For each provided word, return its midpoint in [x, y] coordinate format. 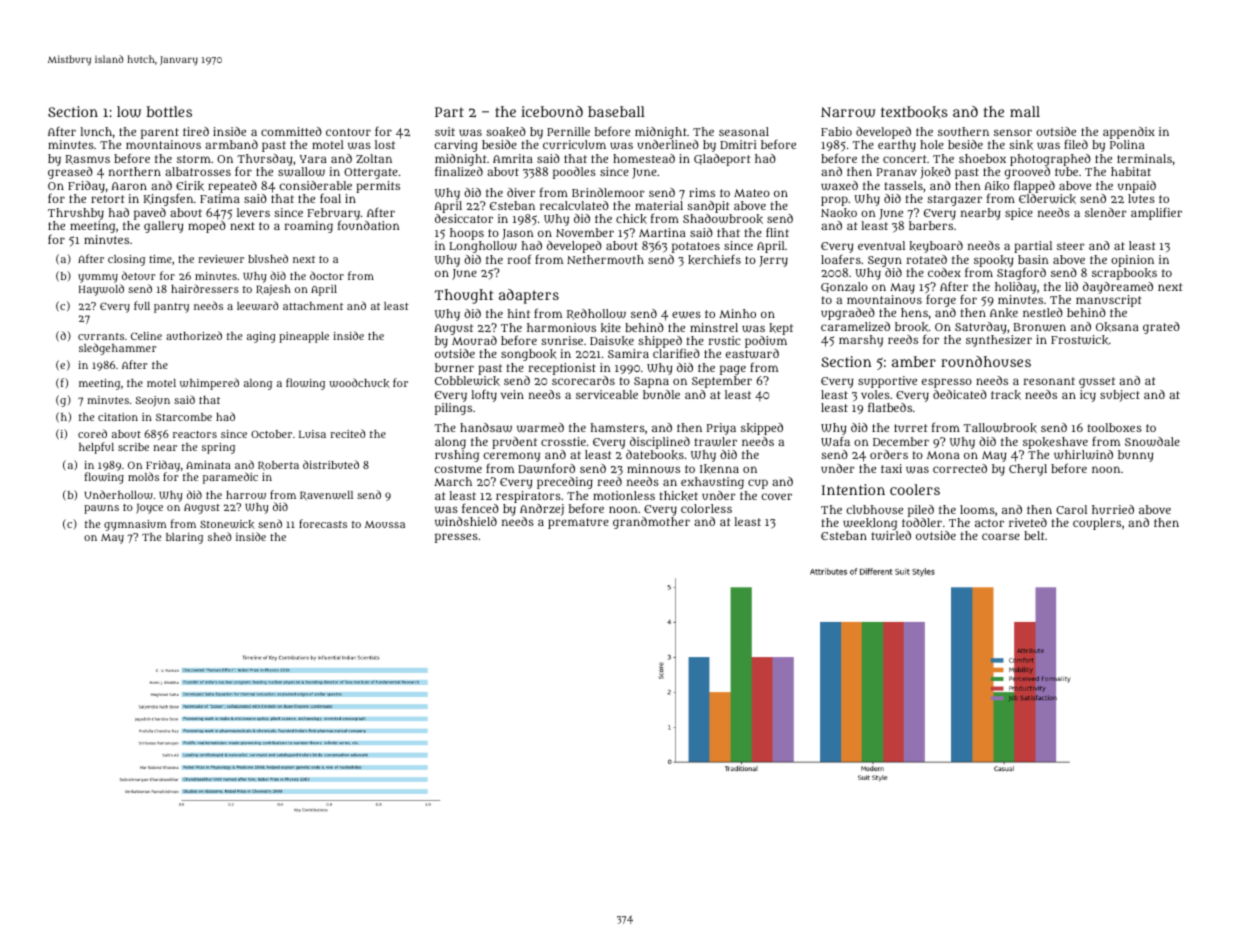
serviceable [607, 394]
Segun [885, 261]
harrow [246, 495]
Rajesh [273, 290]
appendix [1129, 133]
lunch [96, 131]
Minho [737, 313]
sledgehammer [118, 349]
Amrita [513, 158]
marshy [861, 341]
